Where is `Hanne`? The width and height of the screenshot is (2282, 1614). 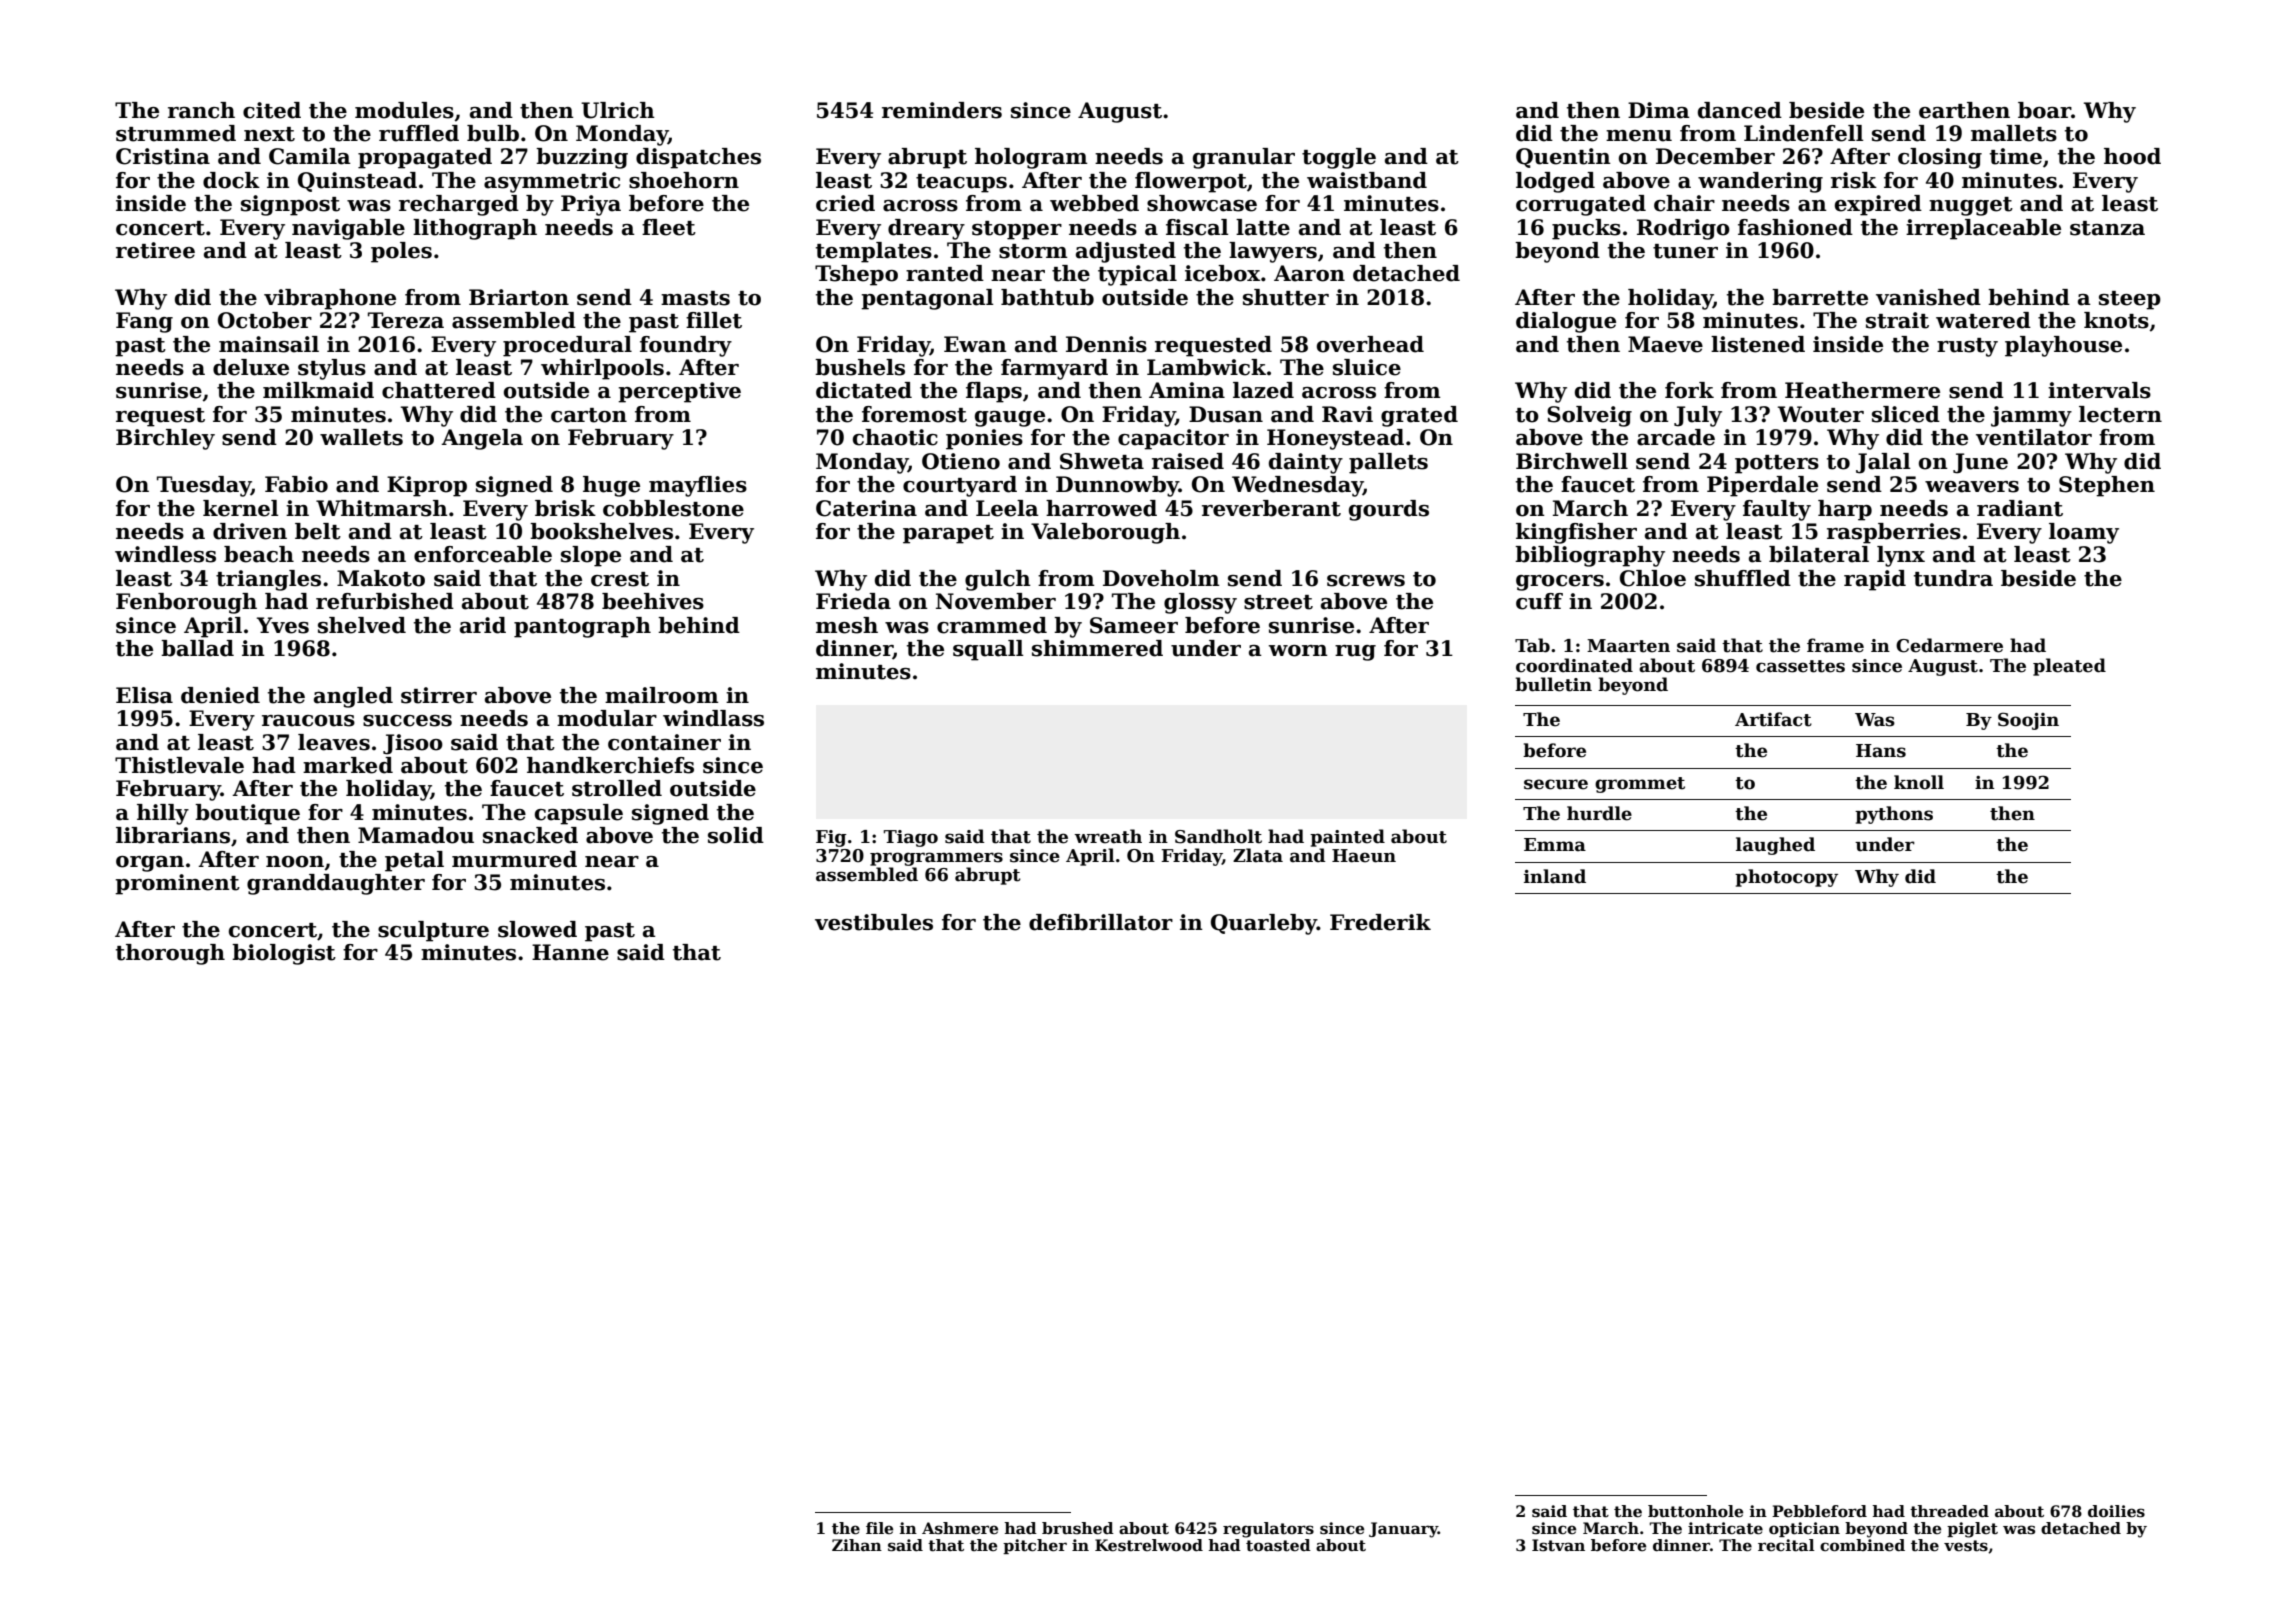
Hanne is located at coordinates (570, 952).
